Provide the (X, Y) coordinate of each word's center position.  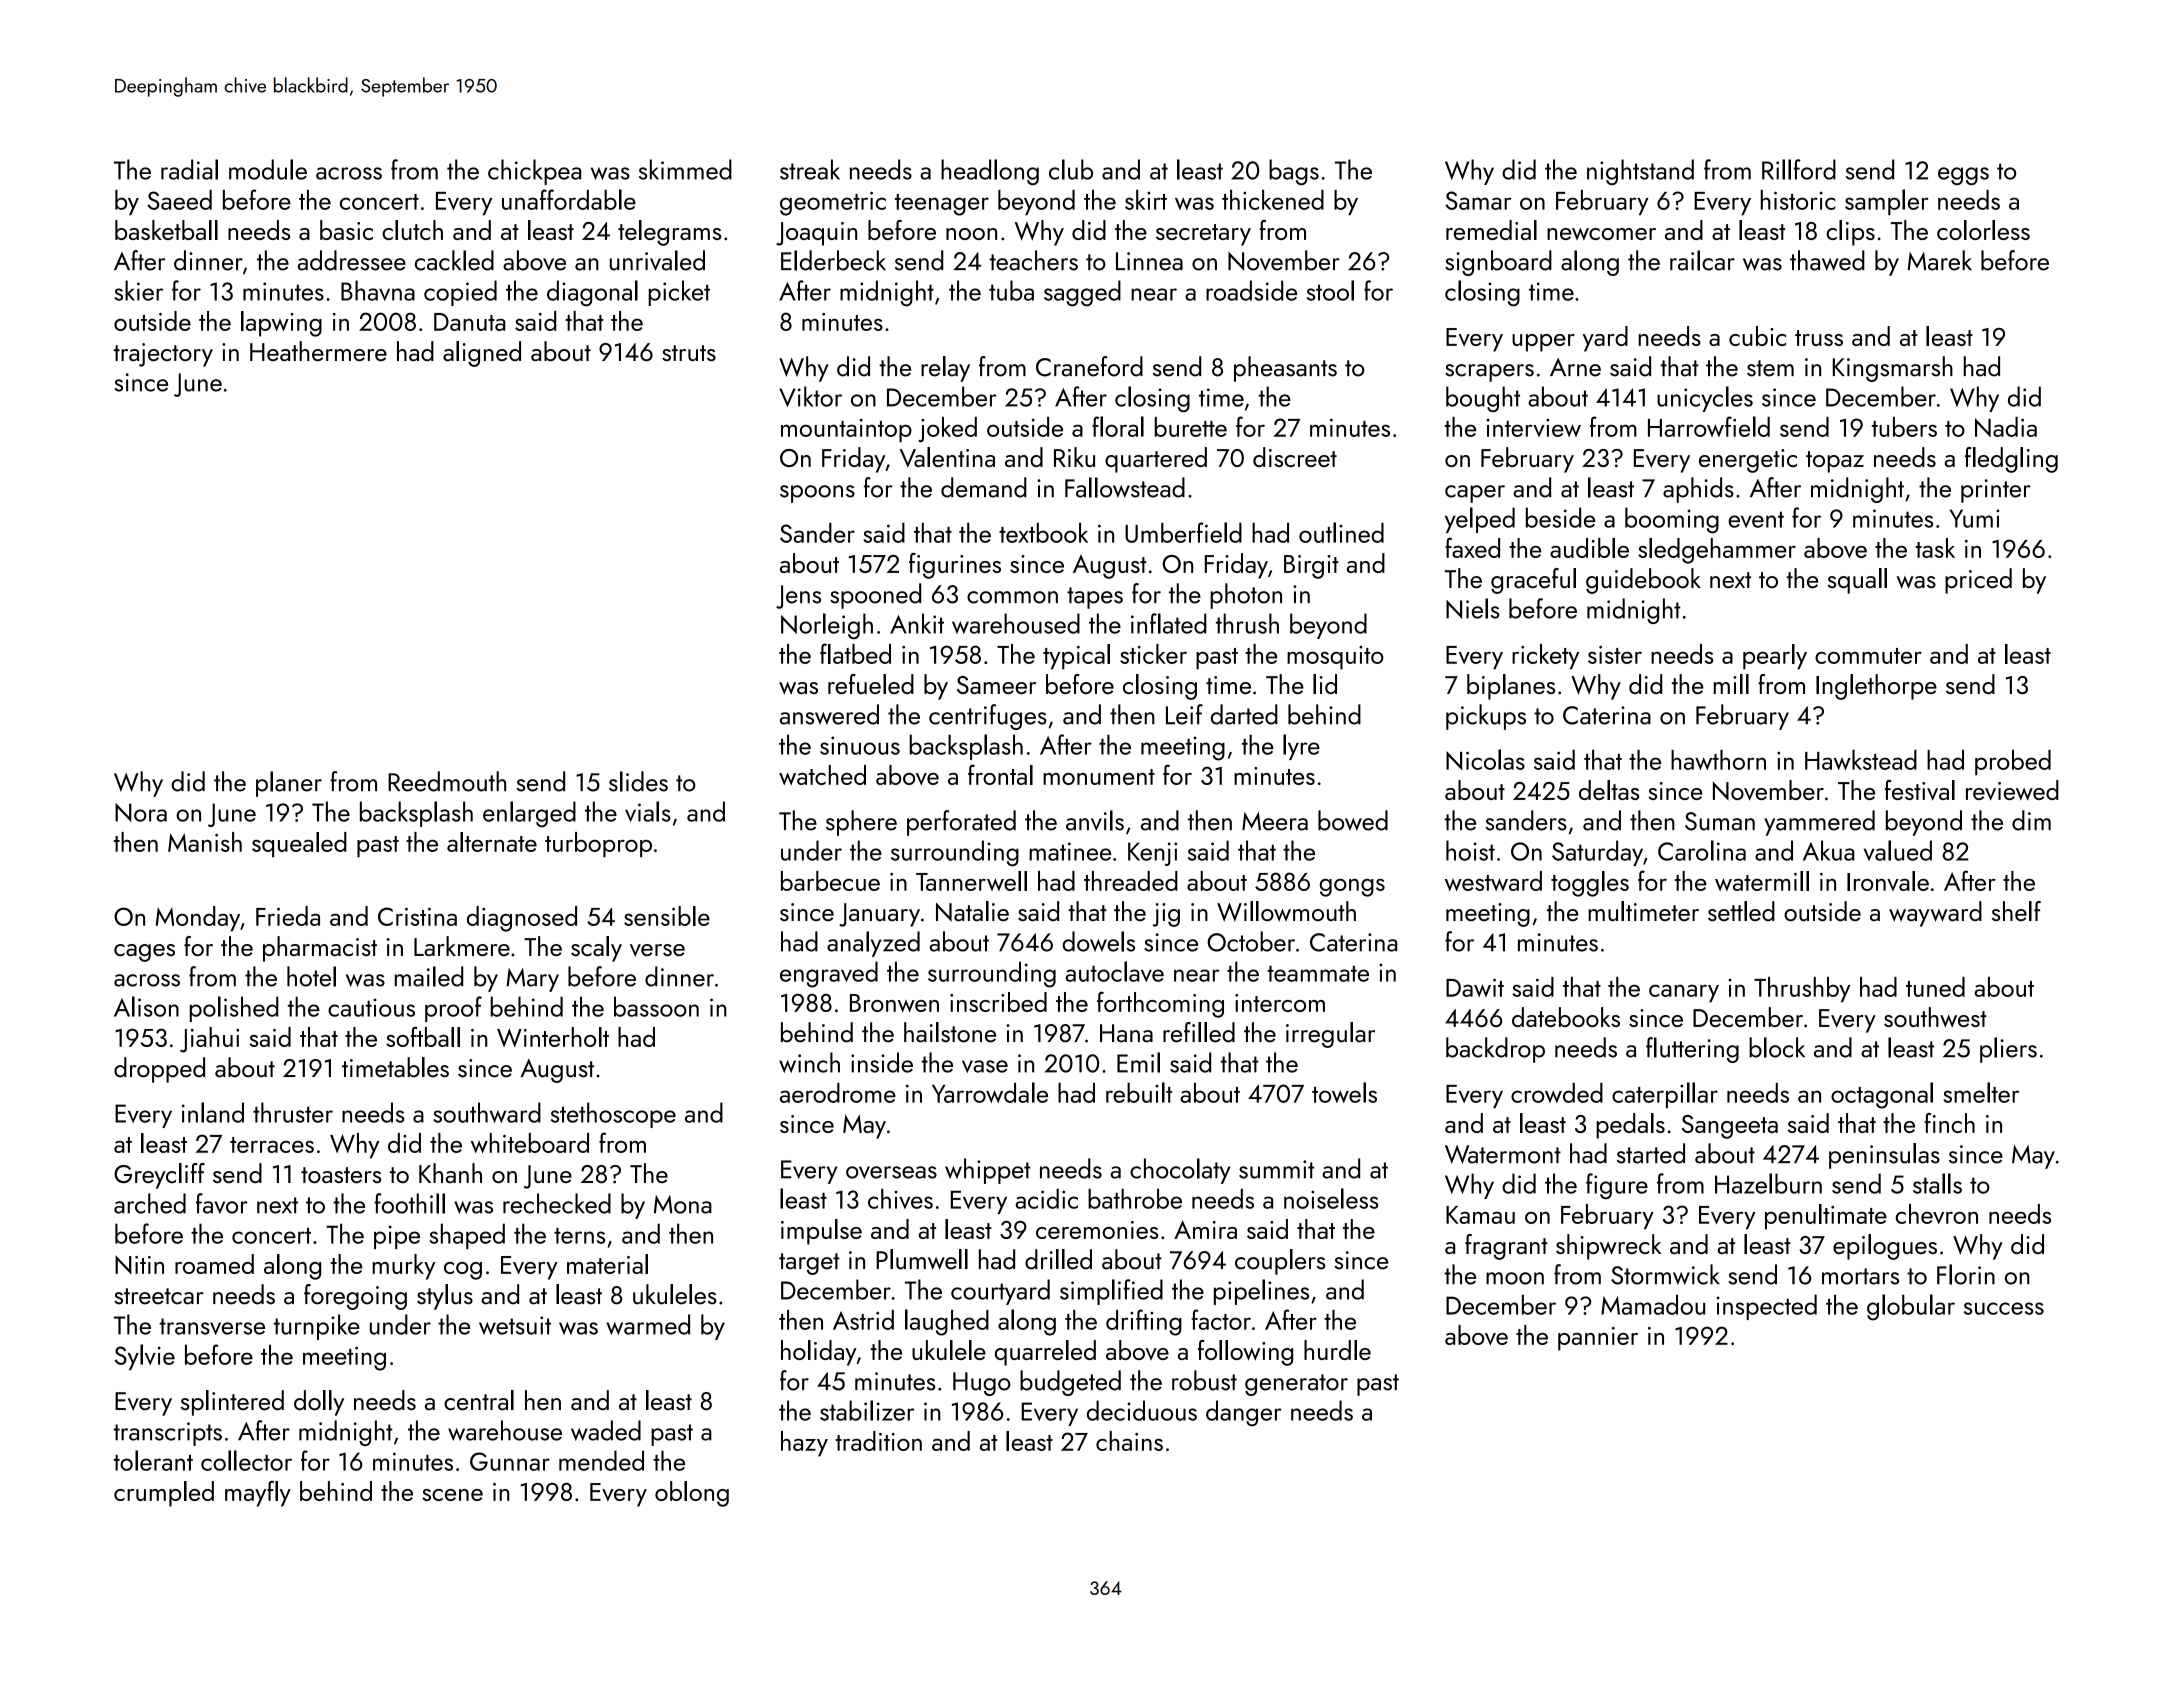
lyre (1301, 747)
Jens (798, 597)
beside (1560, 517)
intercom (1280, 1003)
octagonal (1882, 1095)
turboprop (598, 845)
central (479, 1400)
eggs (1963, 176)
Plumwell (922, 1259)
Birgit (1311, 567)
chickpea (534, 172)
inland (213, 1112)
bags (1294, 172)
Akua (1829, 850)
